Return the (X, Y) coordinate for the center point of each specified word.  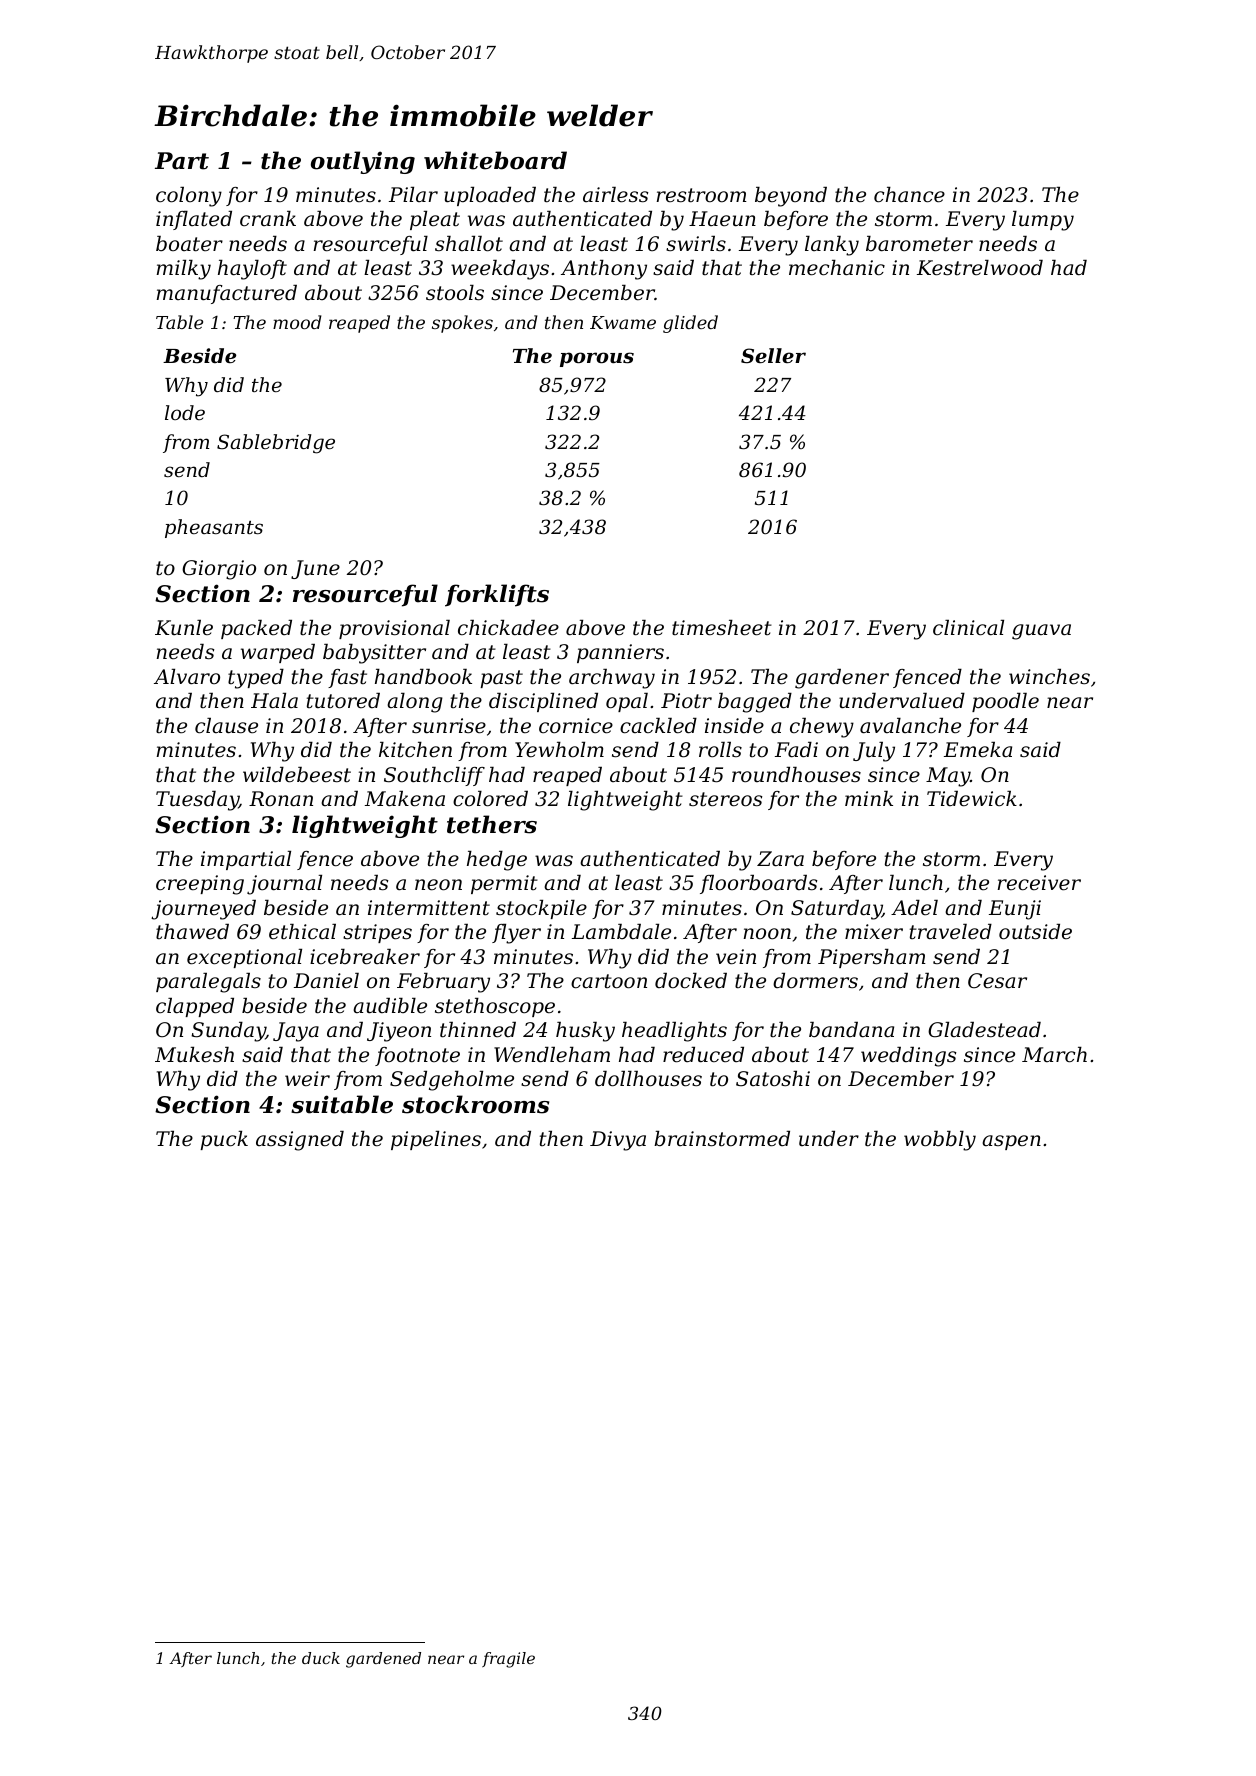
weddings (908, 1057)
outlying (363, 162)
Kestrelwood (980, 268)
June (315, 569)
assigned (300, 1141)
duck (321, 1658)
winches (1049, 677)
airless (615, 195)
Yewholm (559, 750)
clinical (968, 628)
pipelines (436, 1140)
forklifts (497, 595)
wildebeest (297, 775)
